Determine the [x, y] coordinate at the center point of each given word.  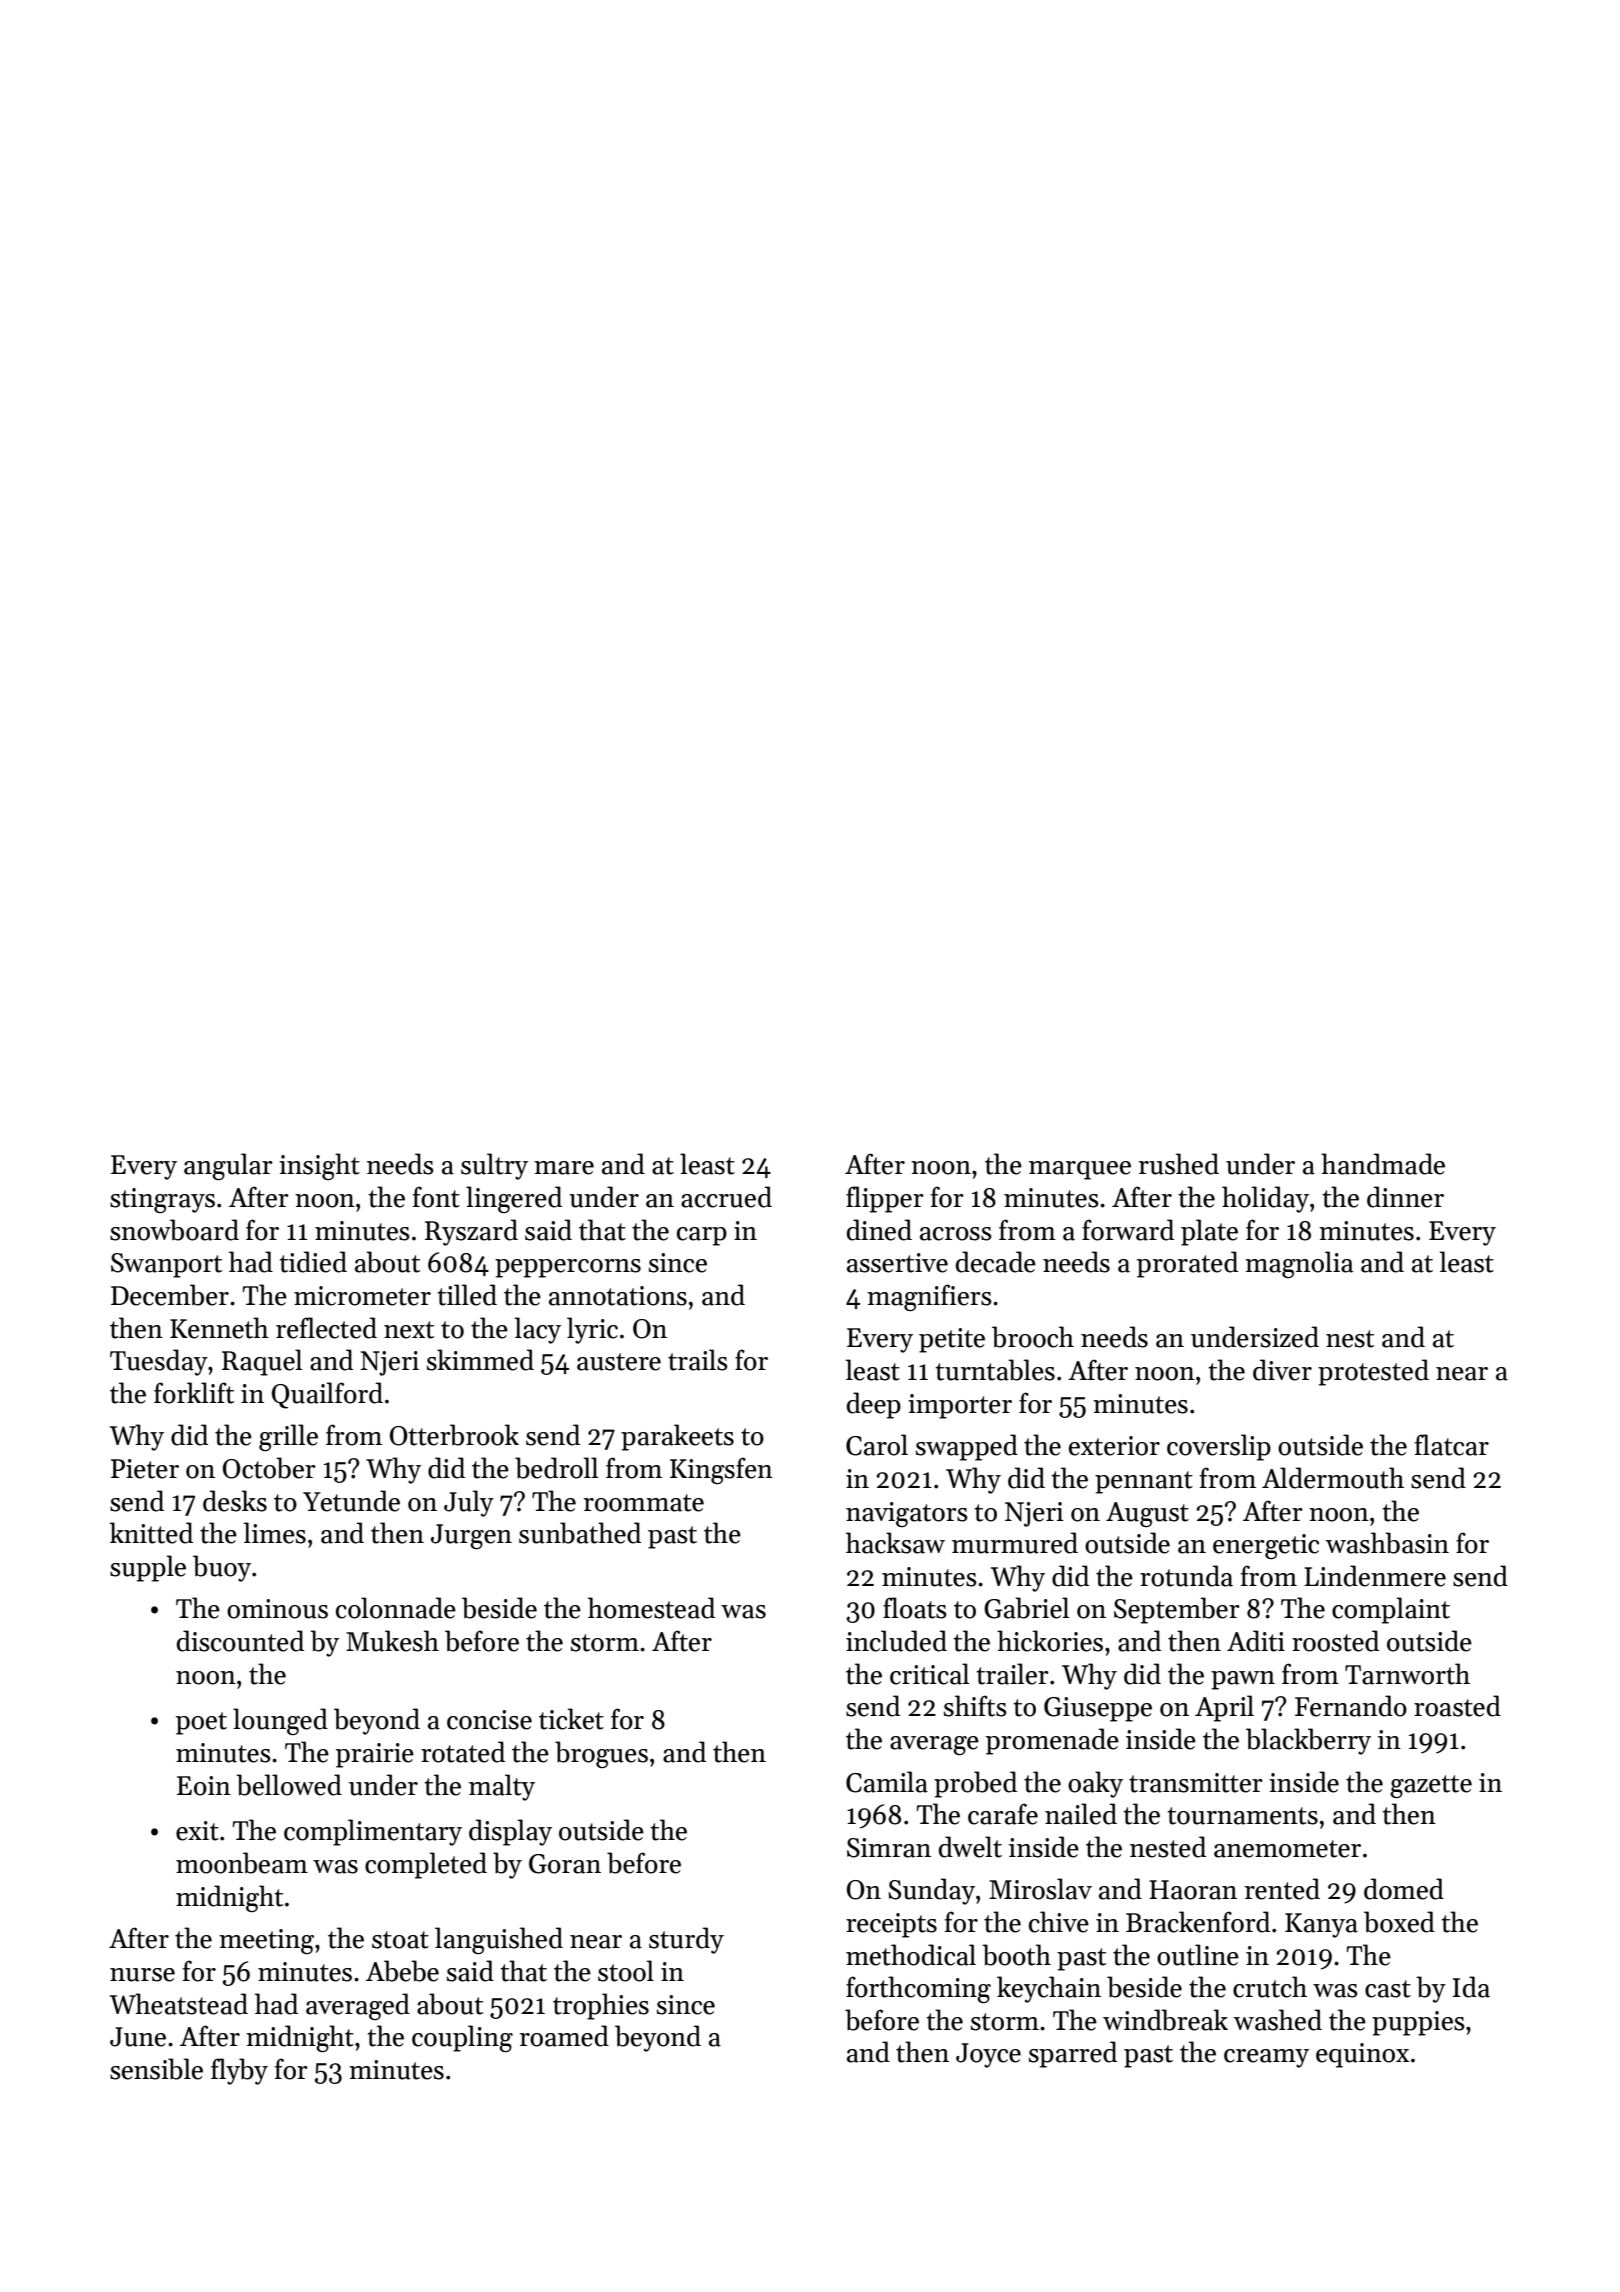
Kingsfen [721, 1470]
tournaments [1242, 1816]
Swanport [166, 1265]
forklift [194, 1393]
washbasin [1387, 1543]
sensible [156, 2069]
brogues [601, 1754]
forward [1128, 1230]
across [956, 1234]
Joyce [988, 2055]
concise [489, 1720]
